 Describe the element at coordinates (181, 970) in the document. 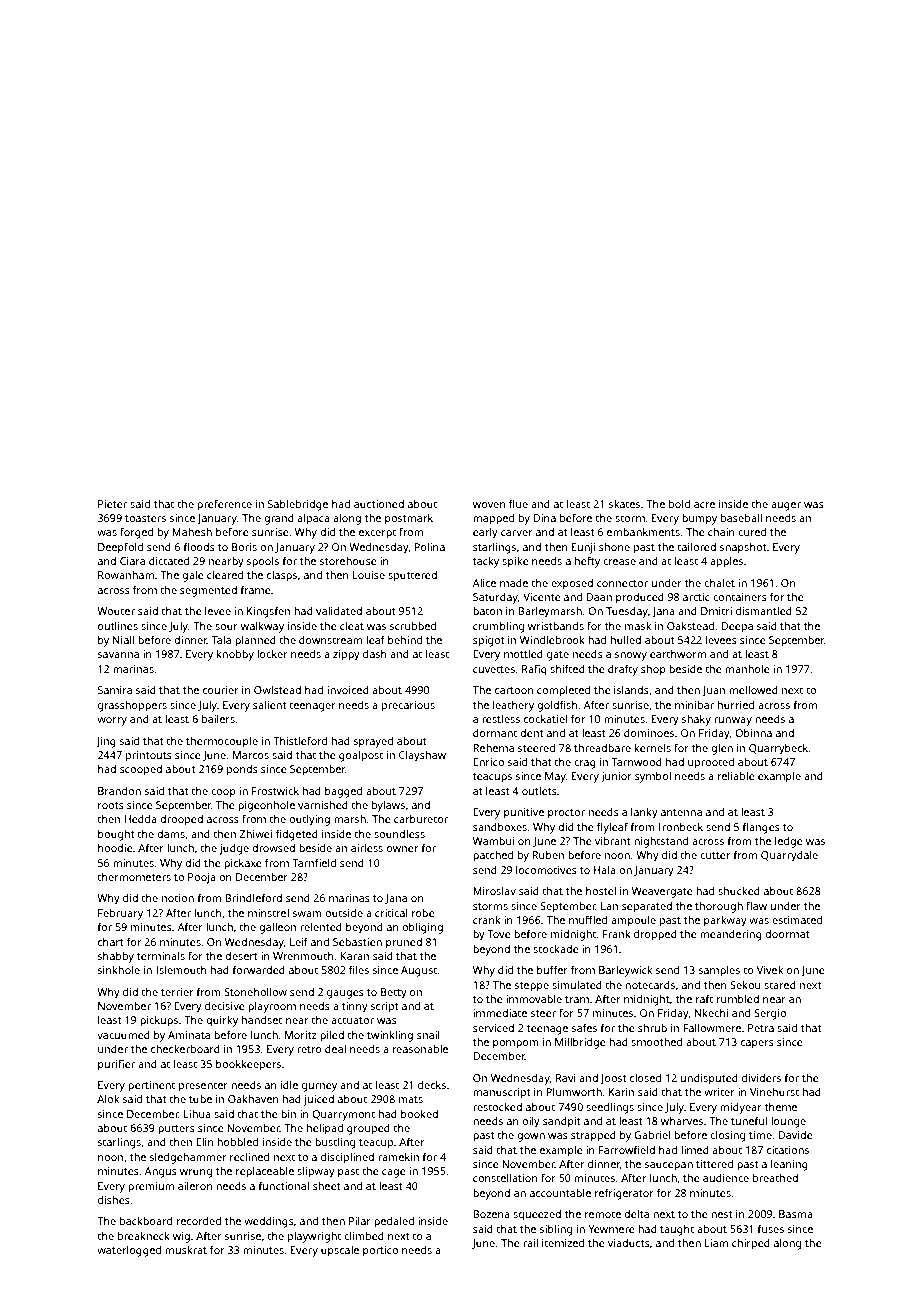

I see `Islemouth` at that location.
